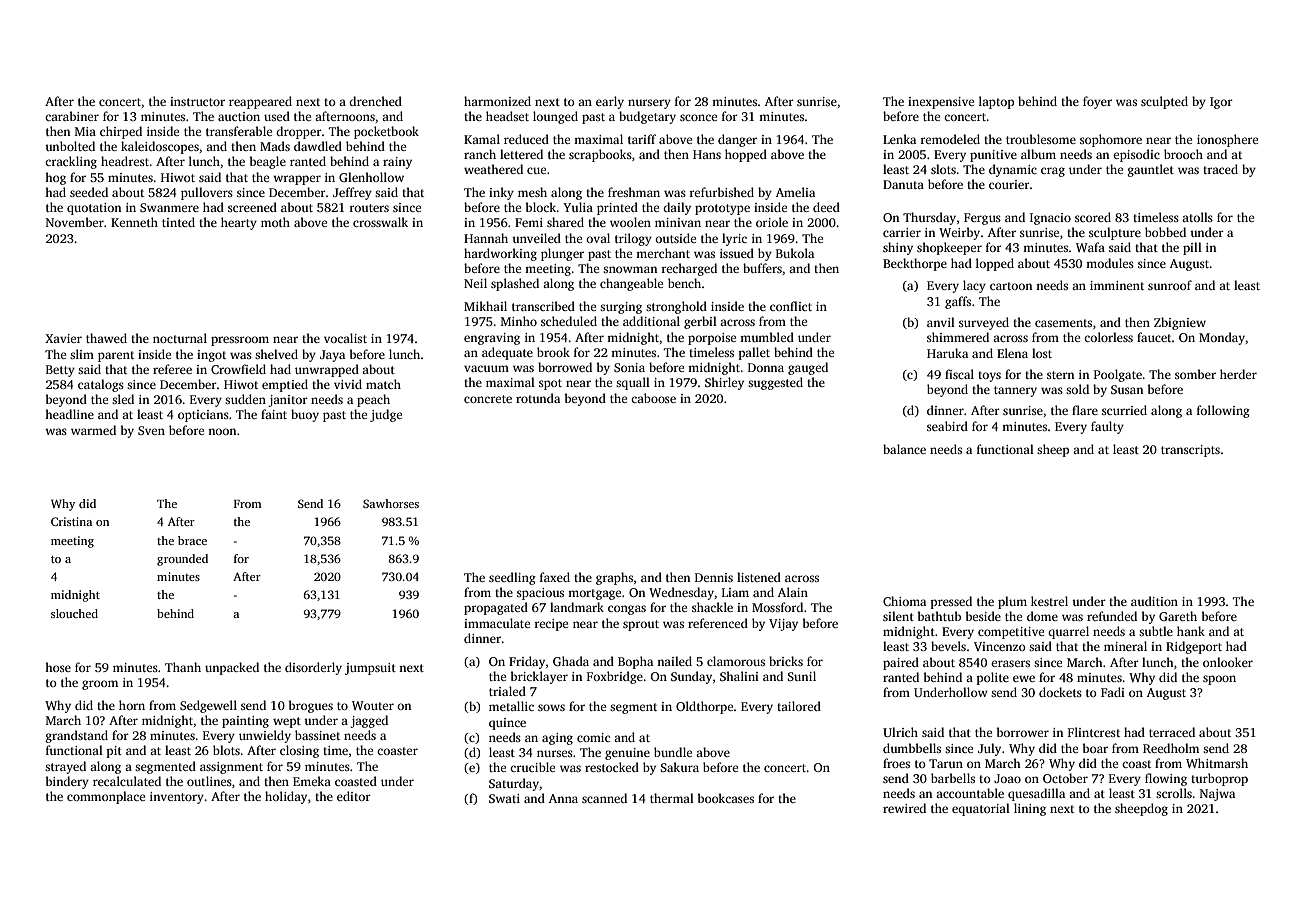 The height and width of the document is (924, 1308). What do you see at coordinates (610, 102) in the document?
I see `early` at bounding box center [610, 102].
